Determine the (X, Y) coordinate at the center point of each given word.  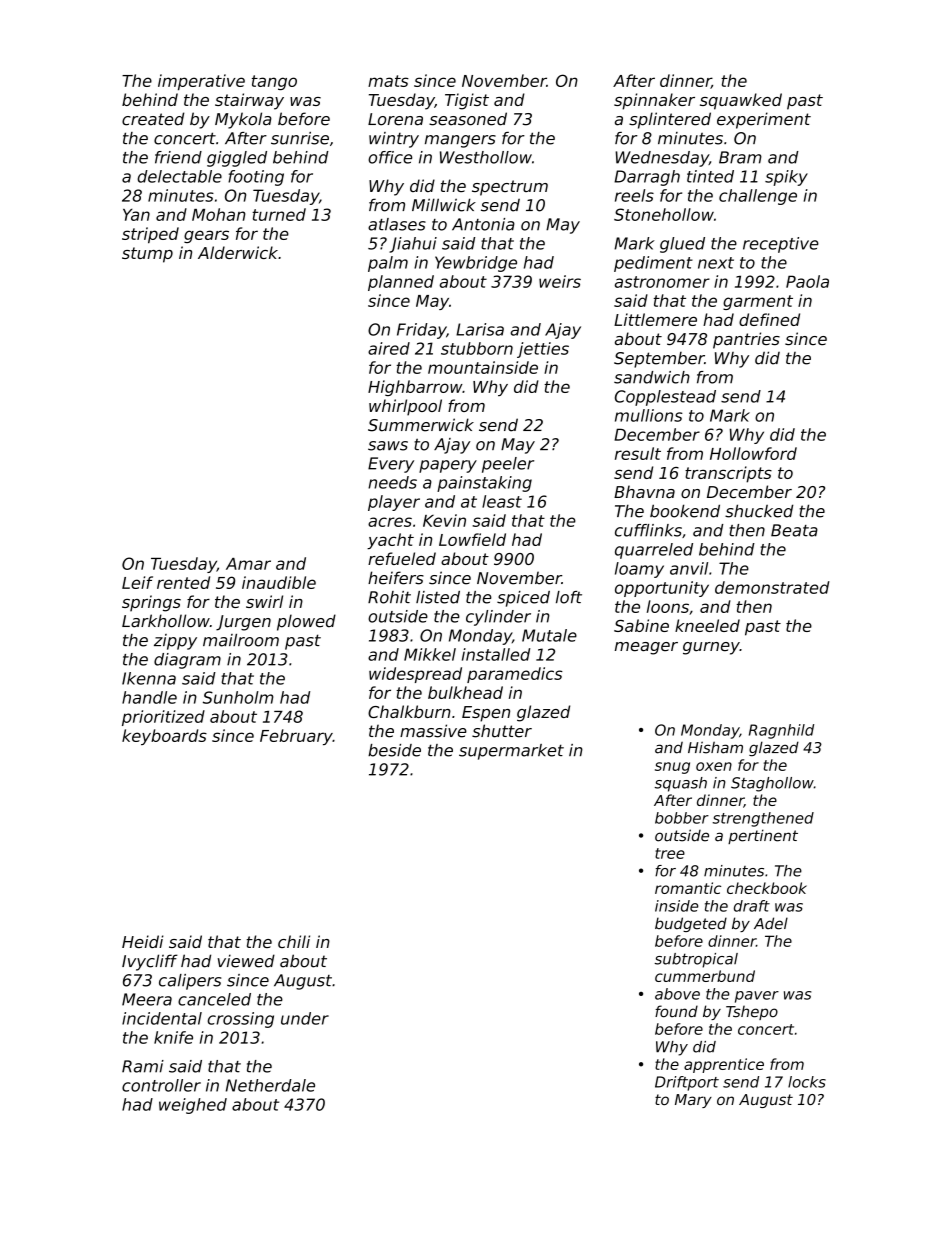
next (716, 263)
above (677, 994)
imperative (201, 82)
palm (388, 264)
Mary (693, 1101)
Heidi (143, 941)
